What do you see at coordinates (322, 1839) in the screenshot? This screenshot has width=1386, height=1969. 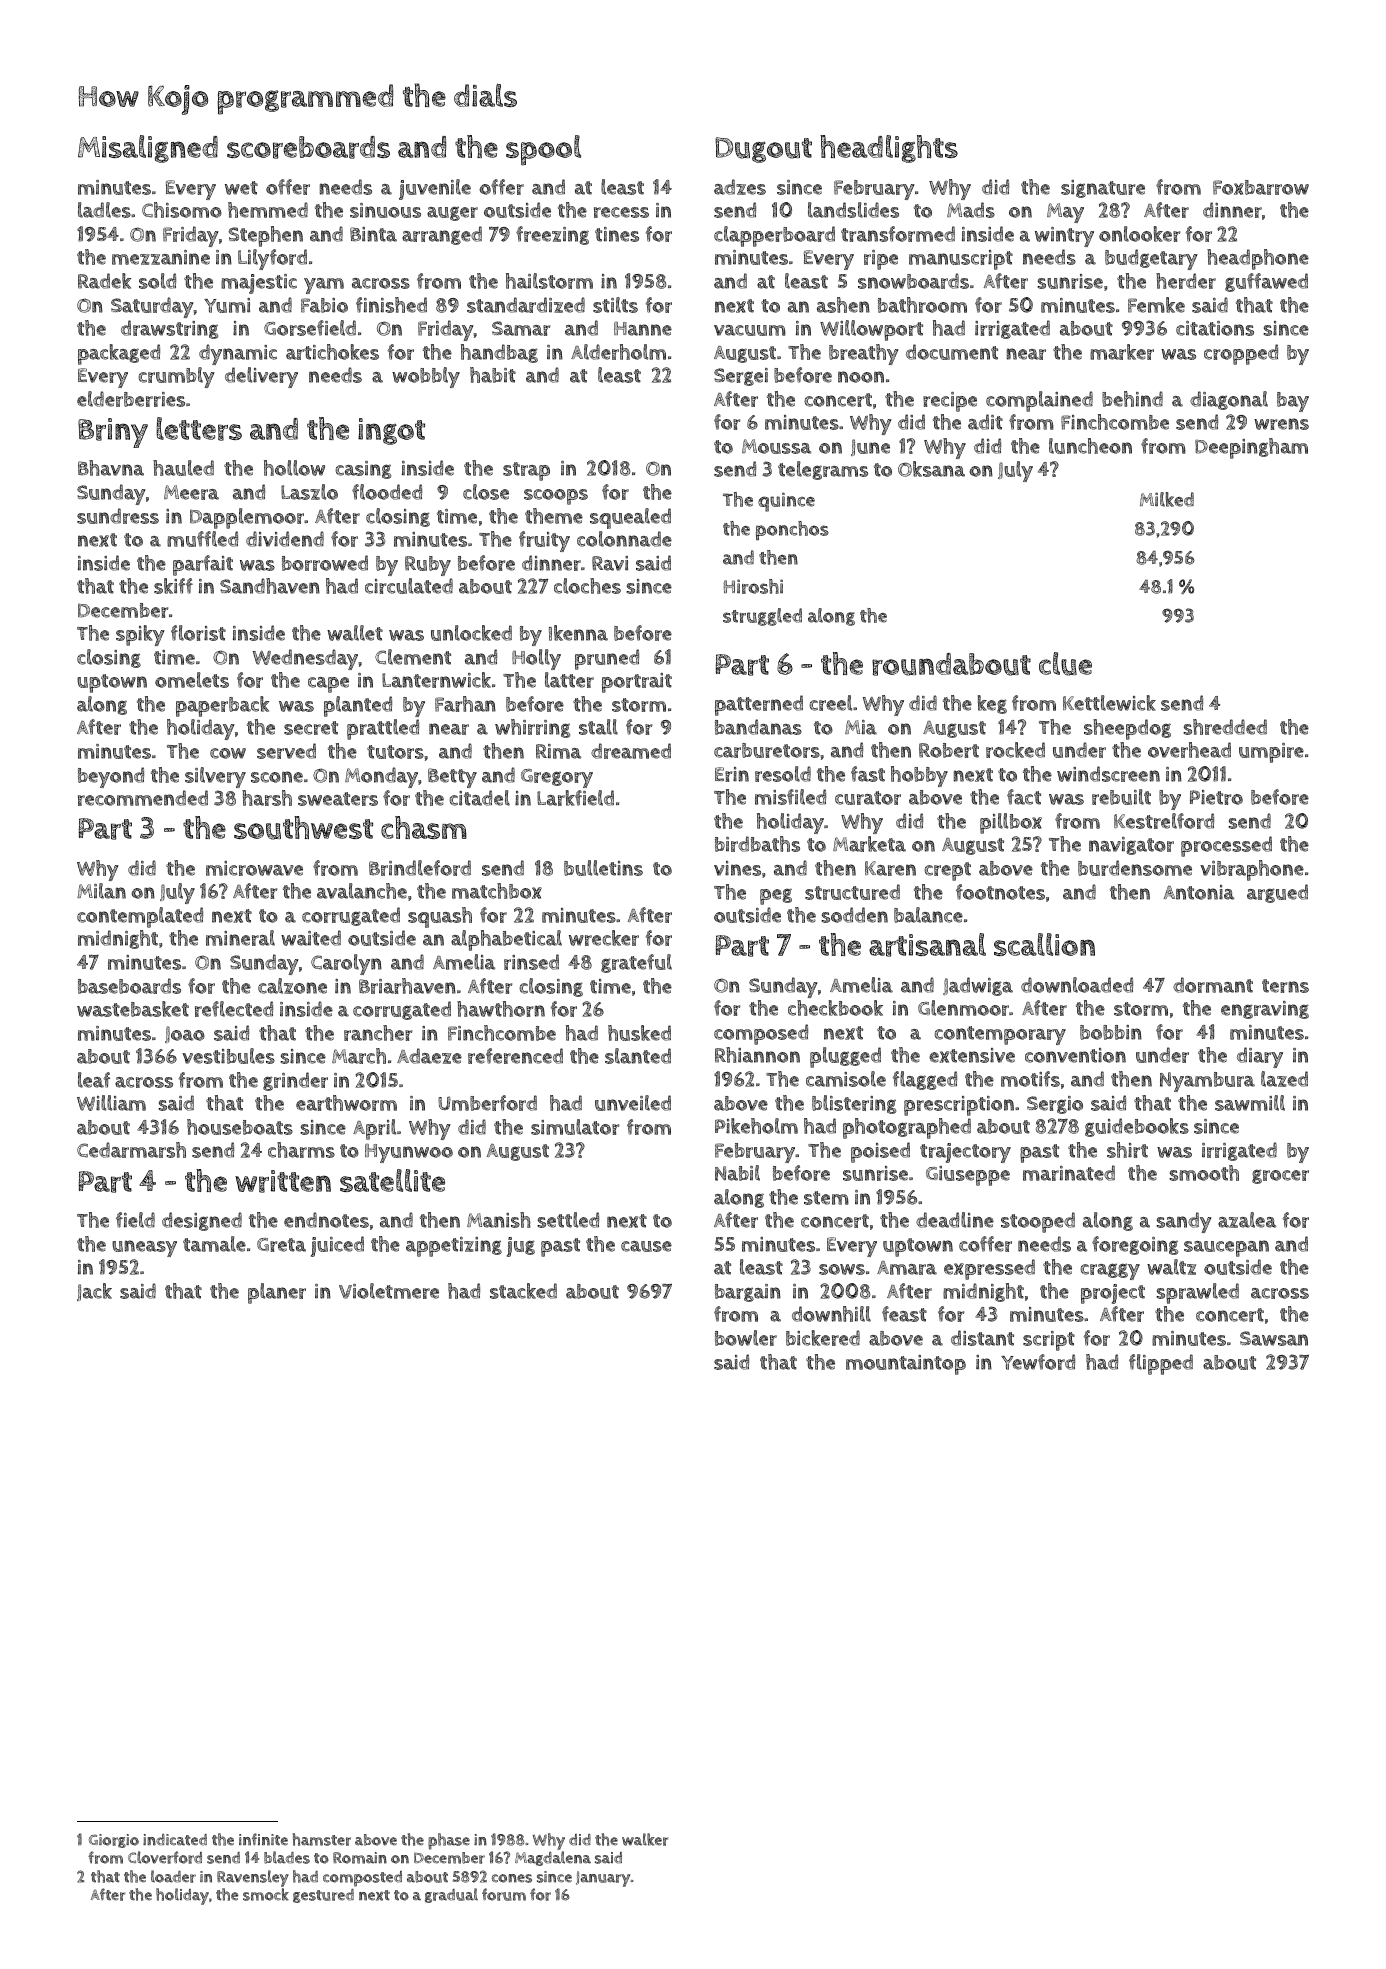 I see `hamster` at bounding box center [322, 1839].
